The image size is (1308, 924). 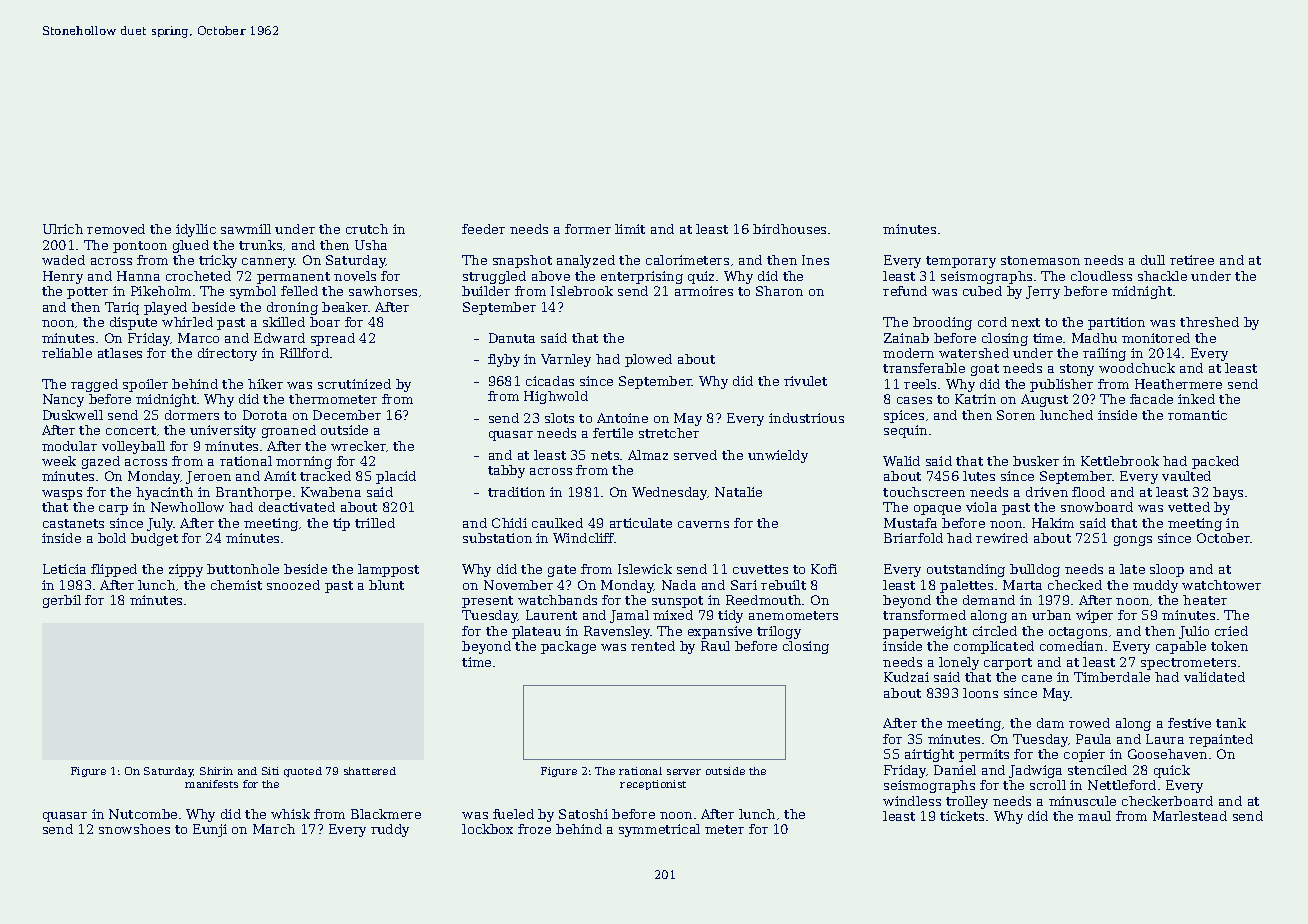 What do you see at coordinates (1209, 322) in the screenshot?
I see `threshed` at bounding box center [1209, 322].
